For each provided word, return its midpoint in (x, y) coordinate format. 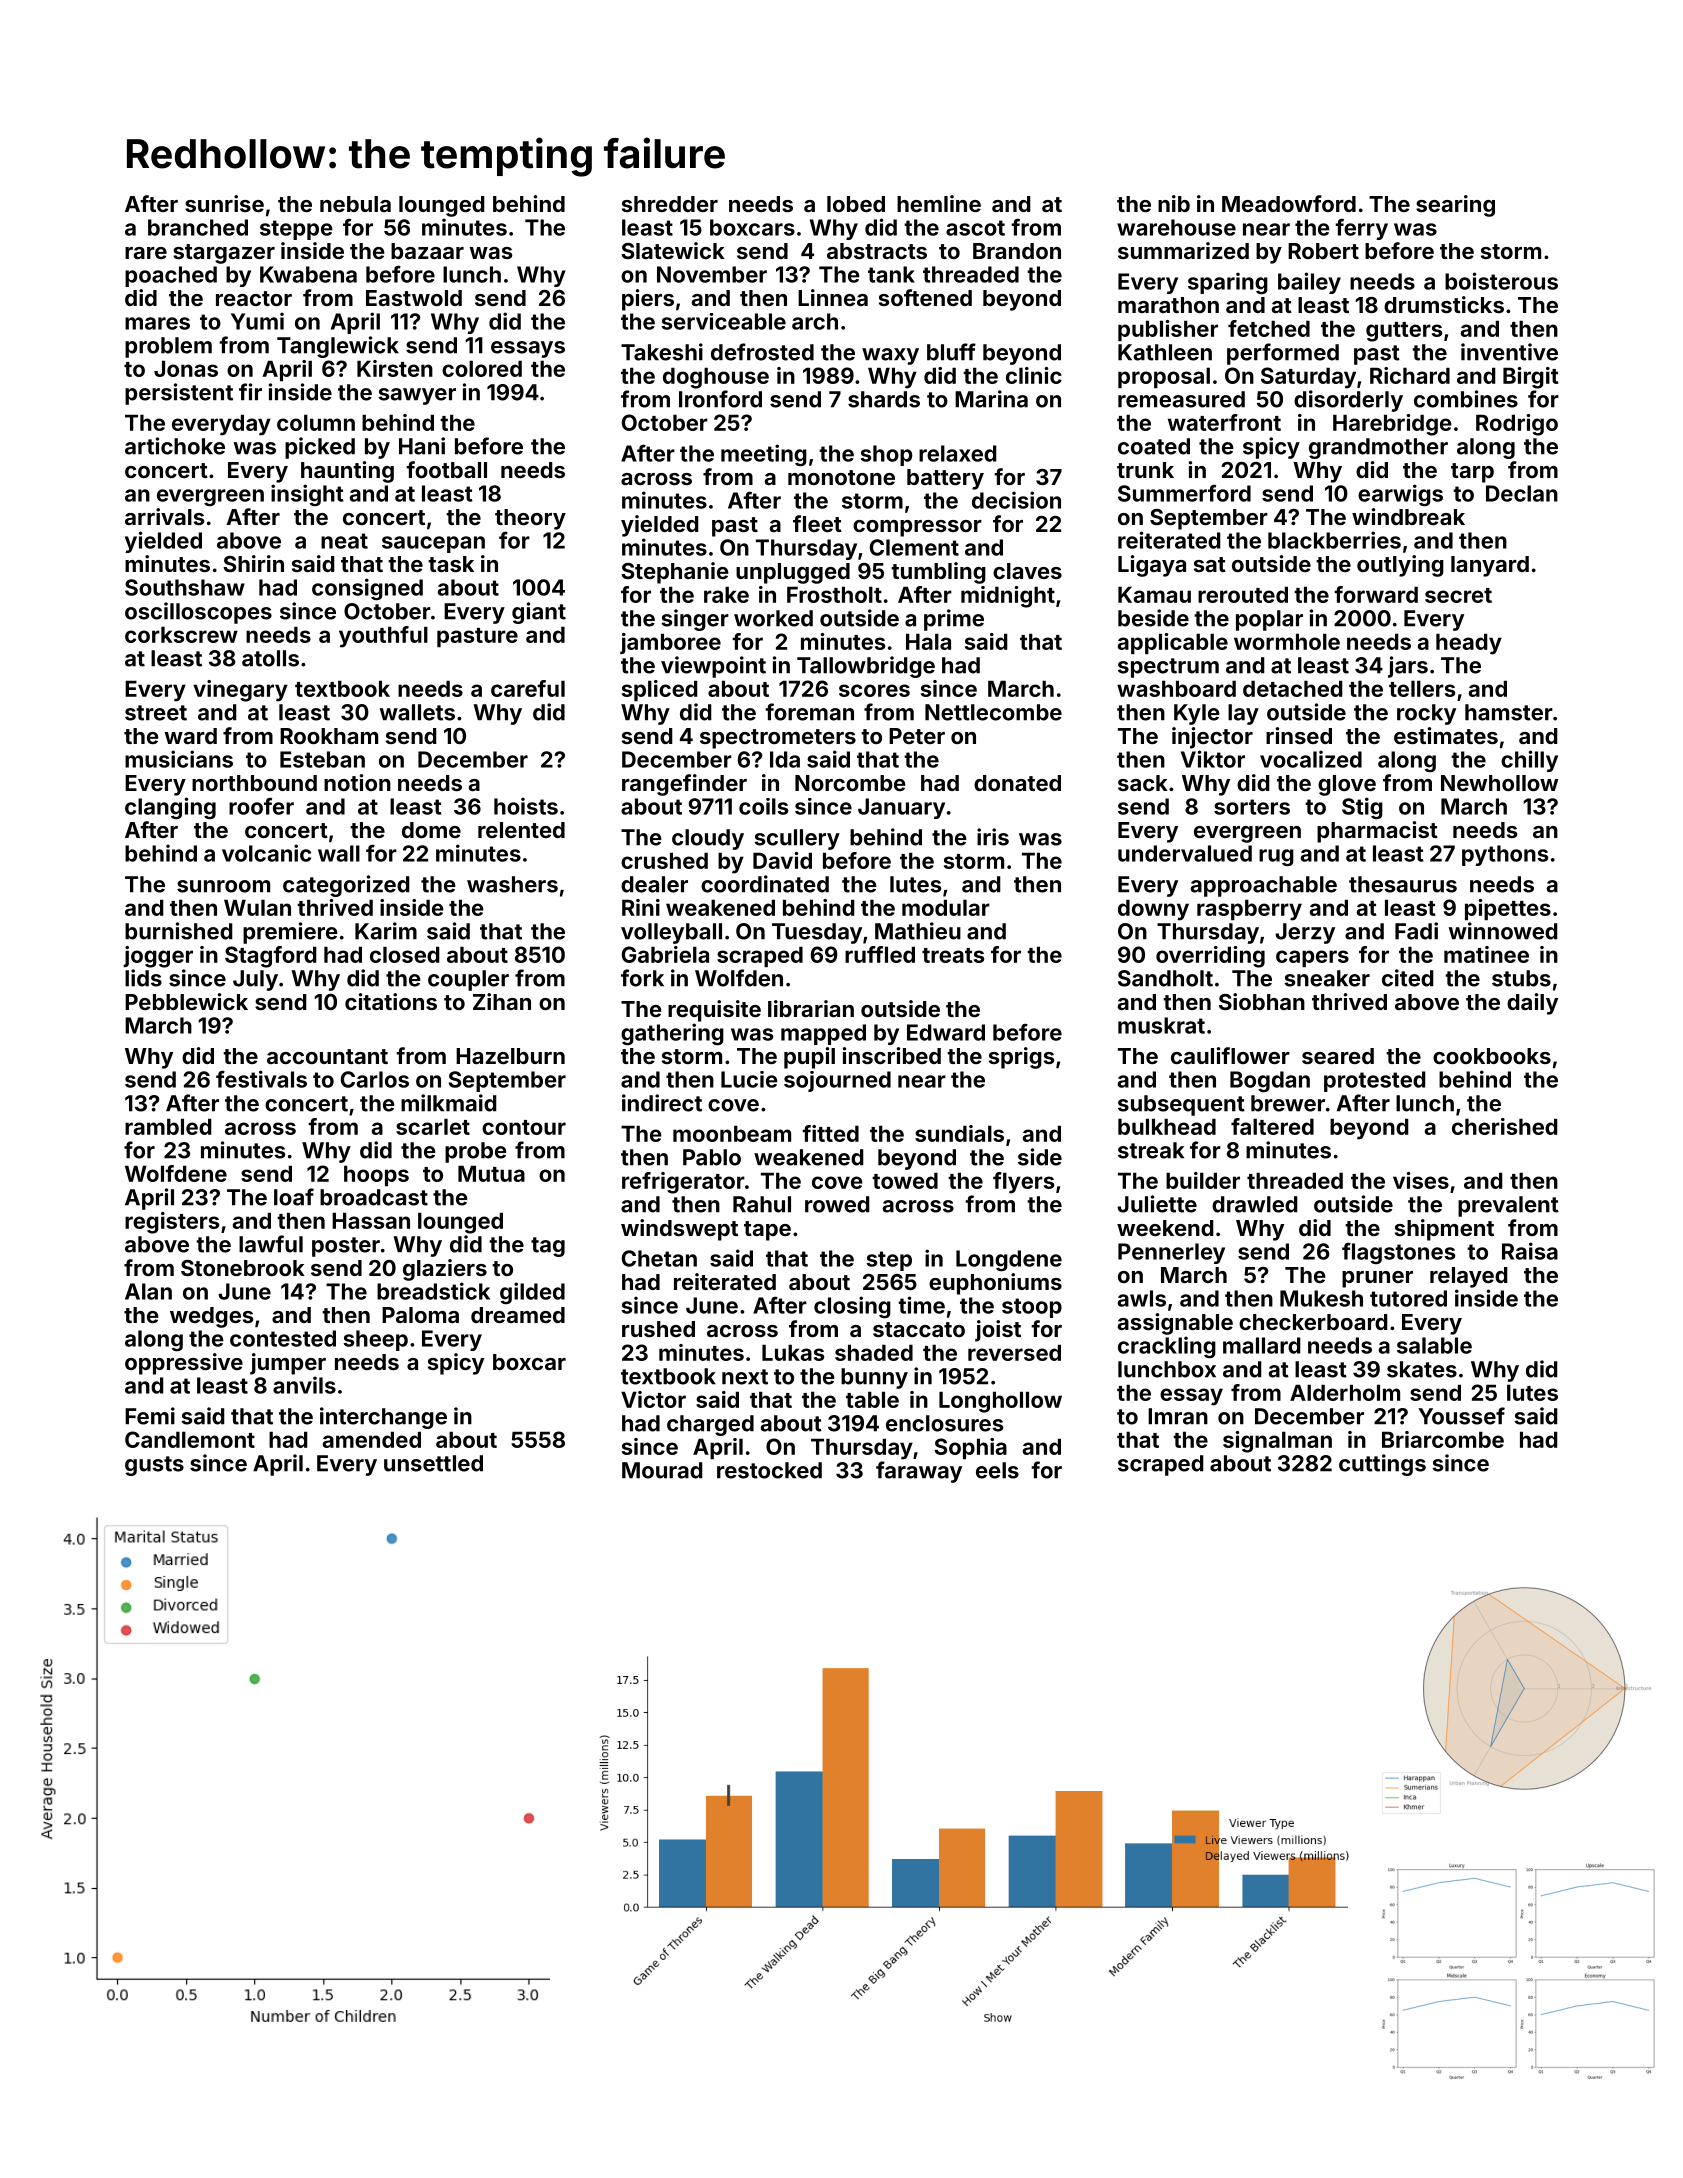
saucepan (433, 544)
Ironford (720, 399)
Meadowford (1289, 203)
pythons (1505, 855)
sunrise (224, 203)
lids (143, 978)
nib (1174, 203)
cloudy (708, 839)
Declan (1522, 493)
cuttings (1382, 1465)
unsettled (433, 1463)
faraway (919, 1472)
